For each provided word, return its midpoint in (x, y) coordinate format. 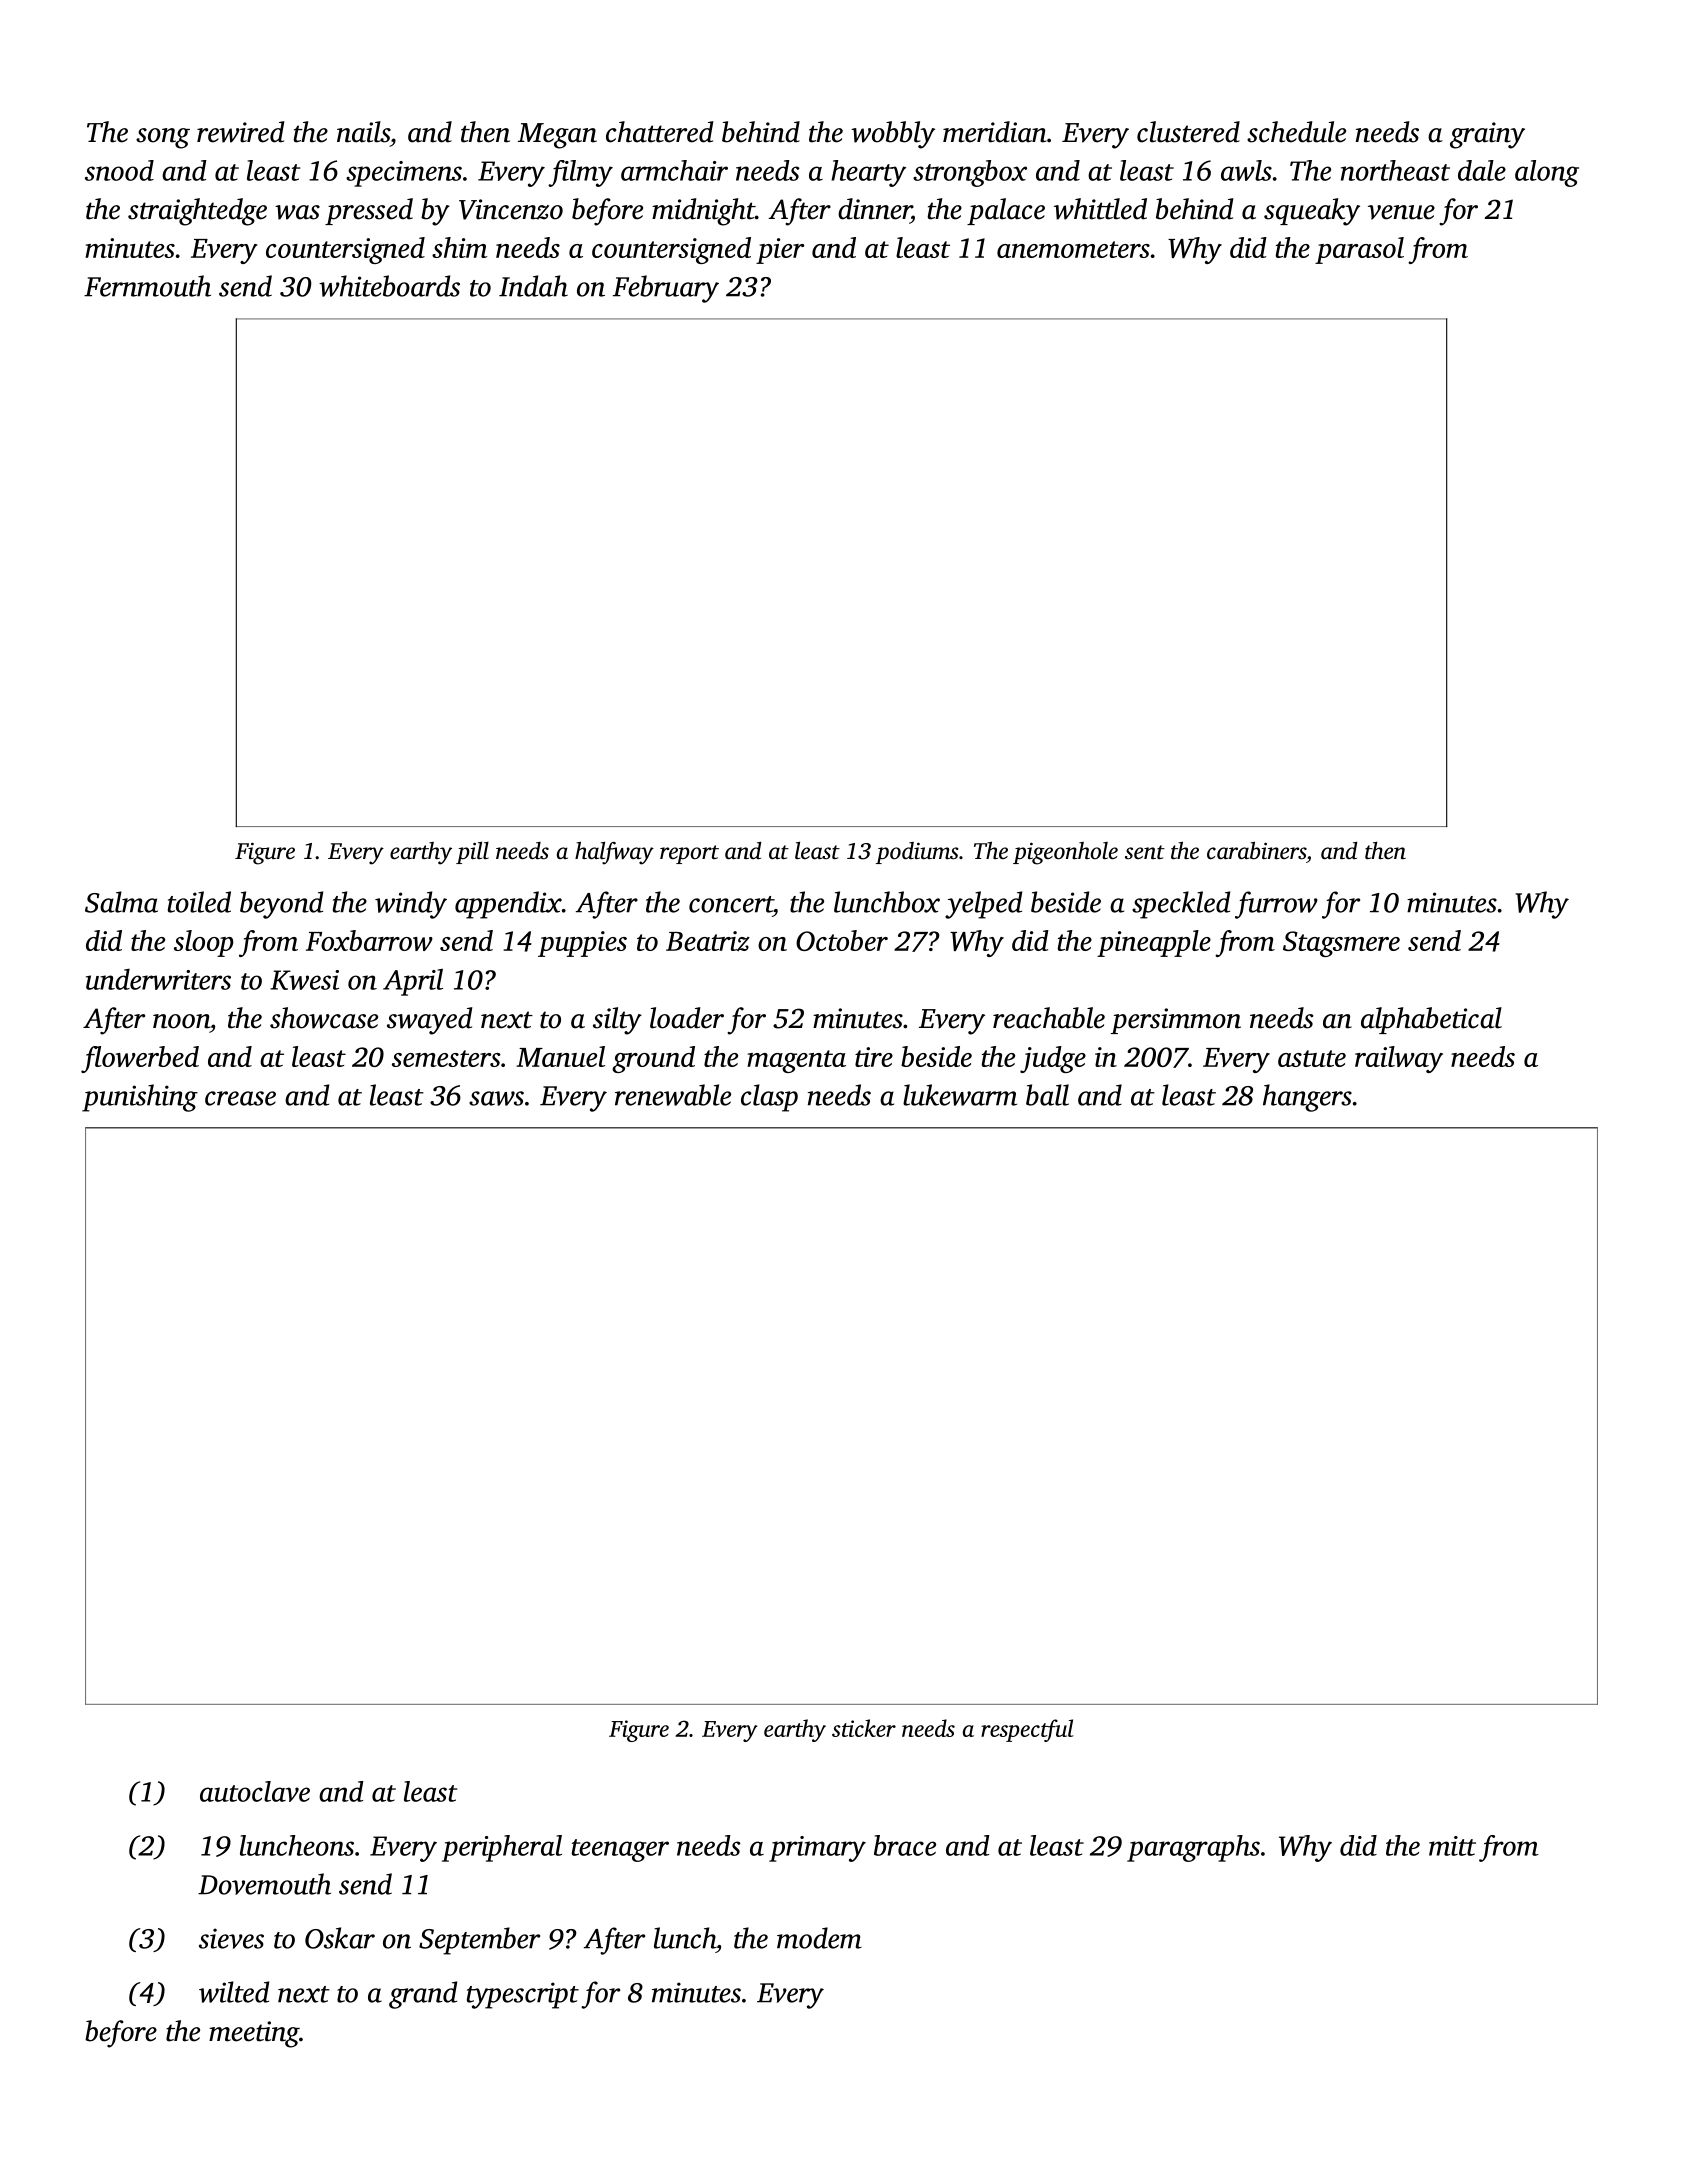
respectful (1027, 1730)
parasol (1359, 250)
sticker (864, 1728)
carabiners (1256, 851)
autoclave (255, 1791)
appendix (508, 905)
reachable (1049, 1018)
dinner (874, 209)
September (479, 1941)
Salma (121, 902)
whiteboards (389, 286)
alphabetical (1431, 1020)
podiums (917, 853)
